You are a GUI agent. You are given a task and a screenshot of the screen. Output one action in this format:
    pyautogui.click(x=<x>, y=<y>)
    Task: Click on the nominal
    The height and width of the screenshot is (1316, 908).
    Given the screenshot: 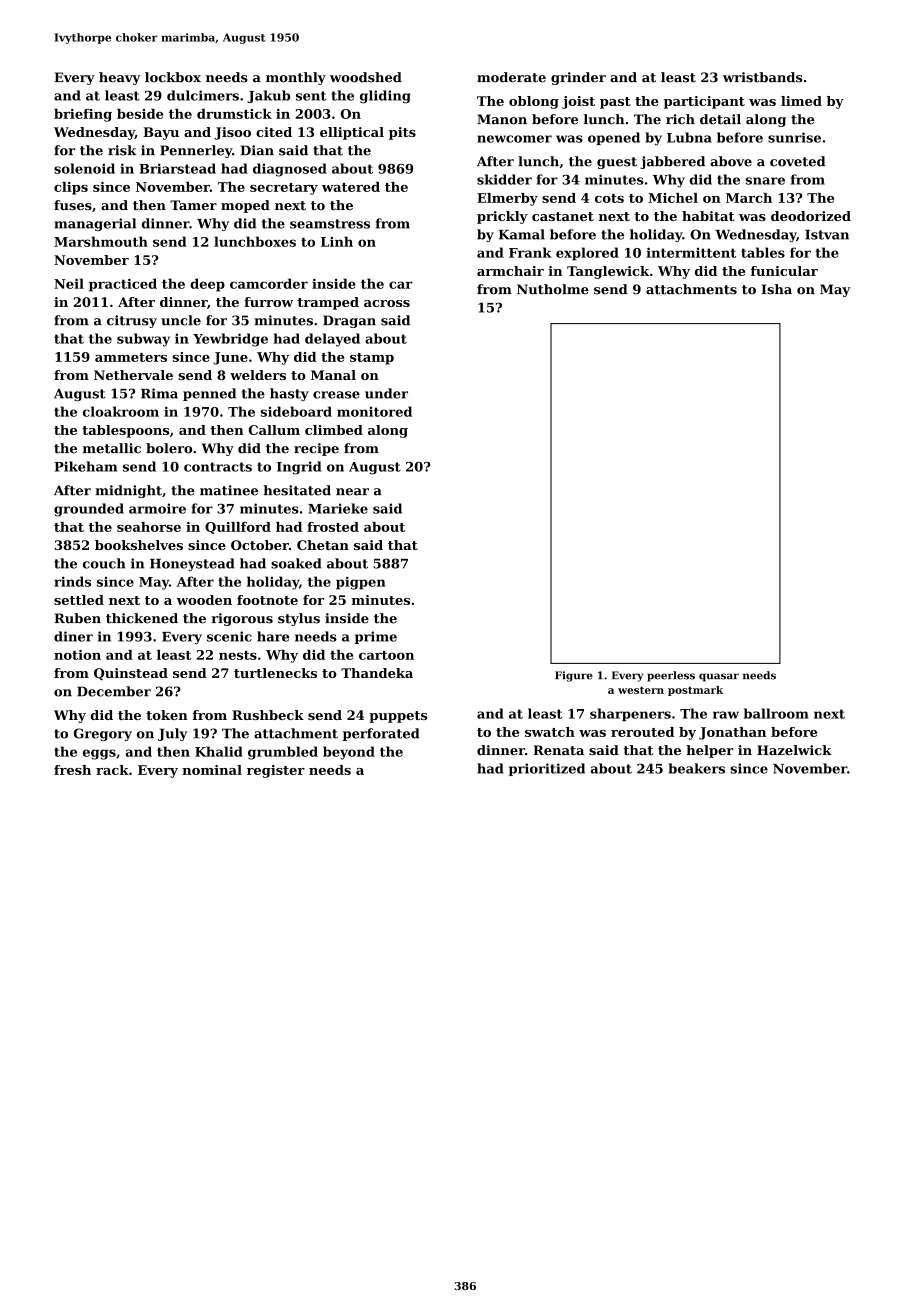 What is the action you would take?
    pyautogui.click(x=212, y=770)
